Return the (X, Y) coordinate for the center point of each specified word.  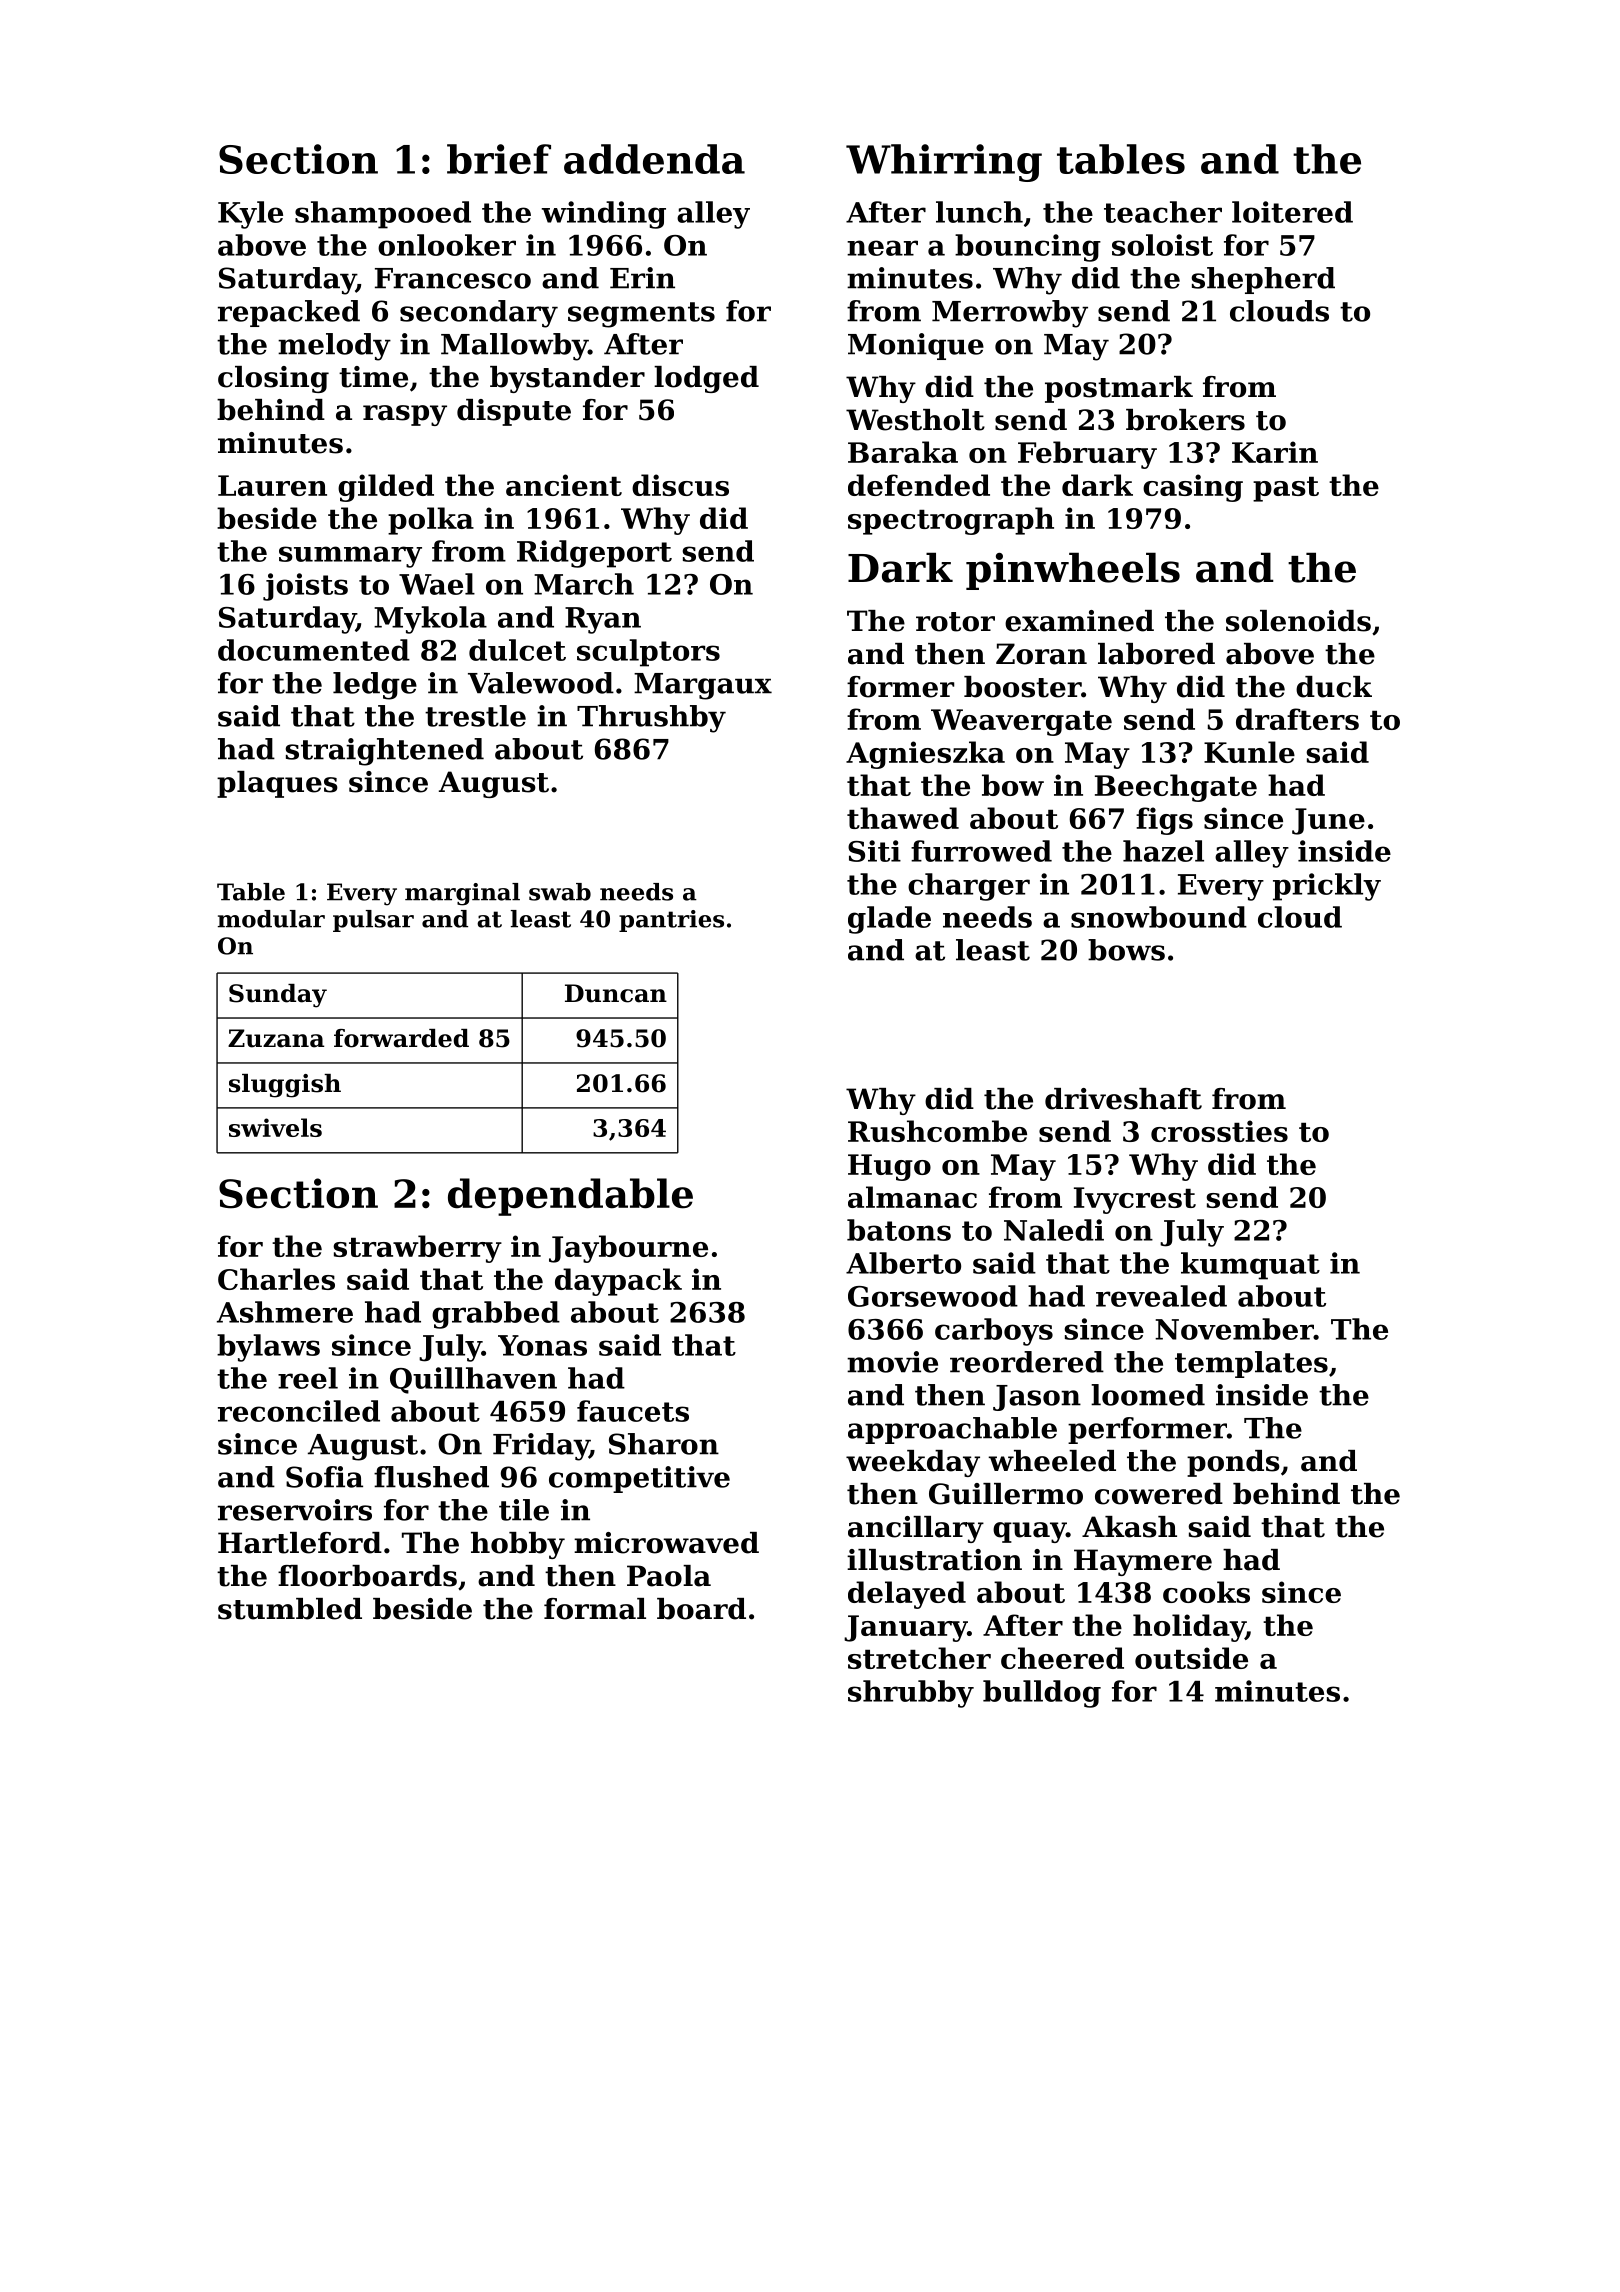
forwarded (401, 1038)
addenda (654, 159)
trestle (475, 716)
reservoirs (295, 1510)
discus (680, 485)
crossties (1219, 1131)
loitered (1292, 212)
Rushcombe (937, 1131)
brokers (1185, 420)
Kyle (250, 215)
